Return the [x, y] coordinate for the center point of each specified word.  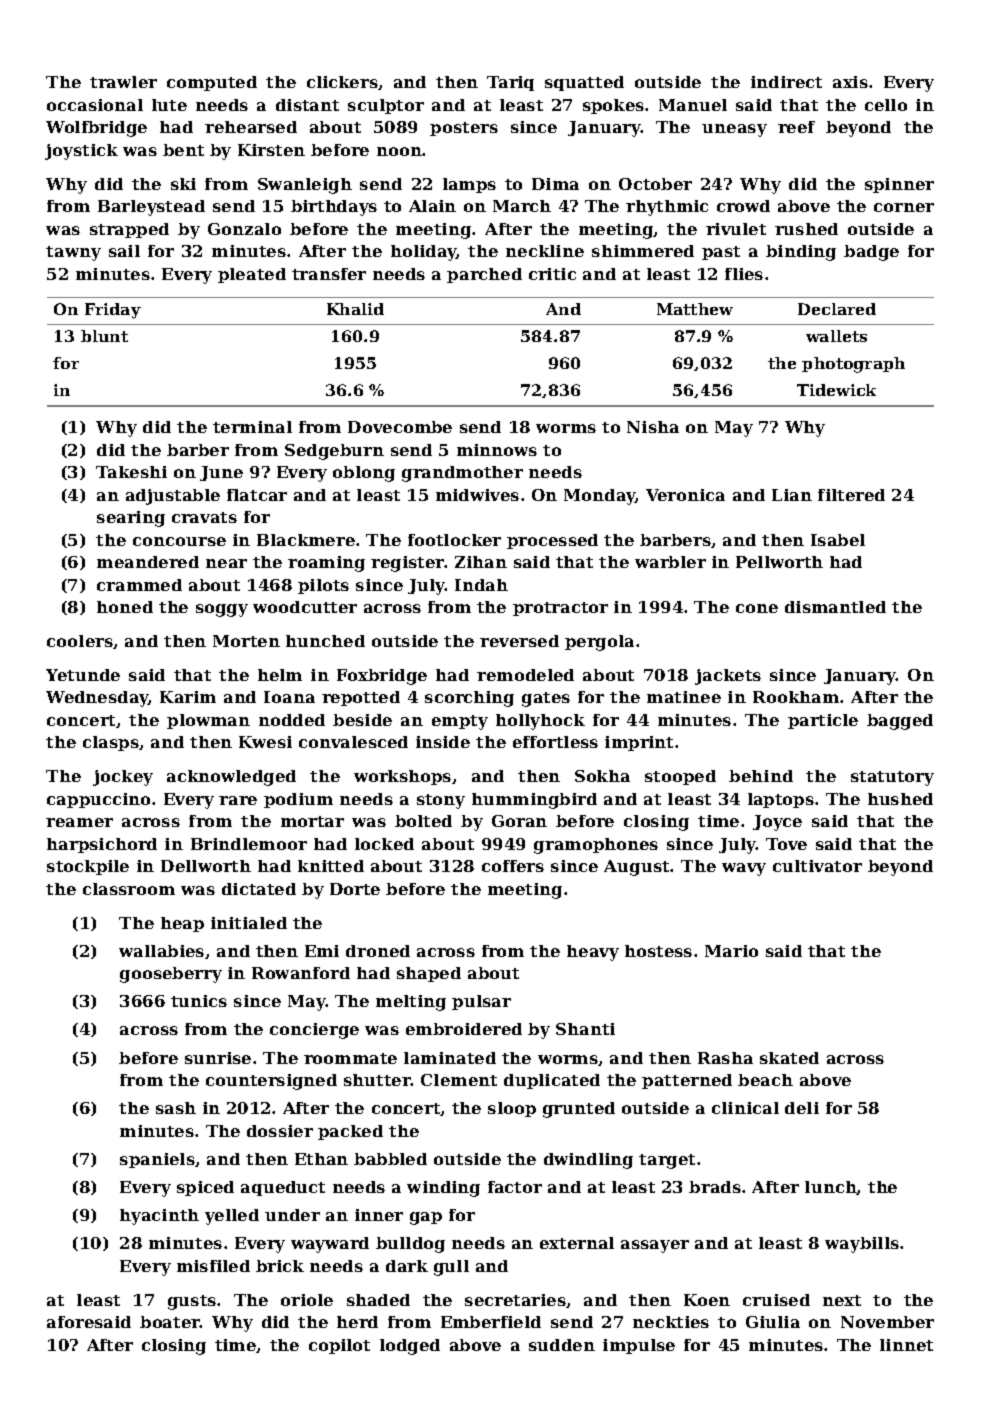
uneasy [734, 130]
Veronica [685, 495]
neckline [545, 251]
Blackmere [306, 540]
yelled [232, 1217]
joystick [81, 152]
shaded [378, 1300]
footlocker [454, 540]
